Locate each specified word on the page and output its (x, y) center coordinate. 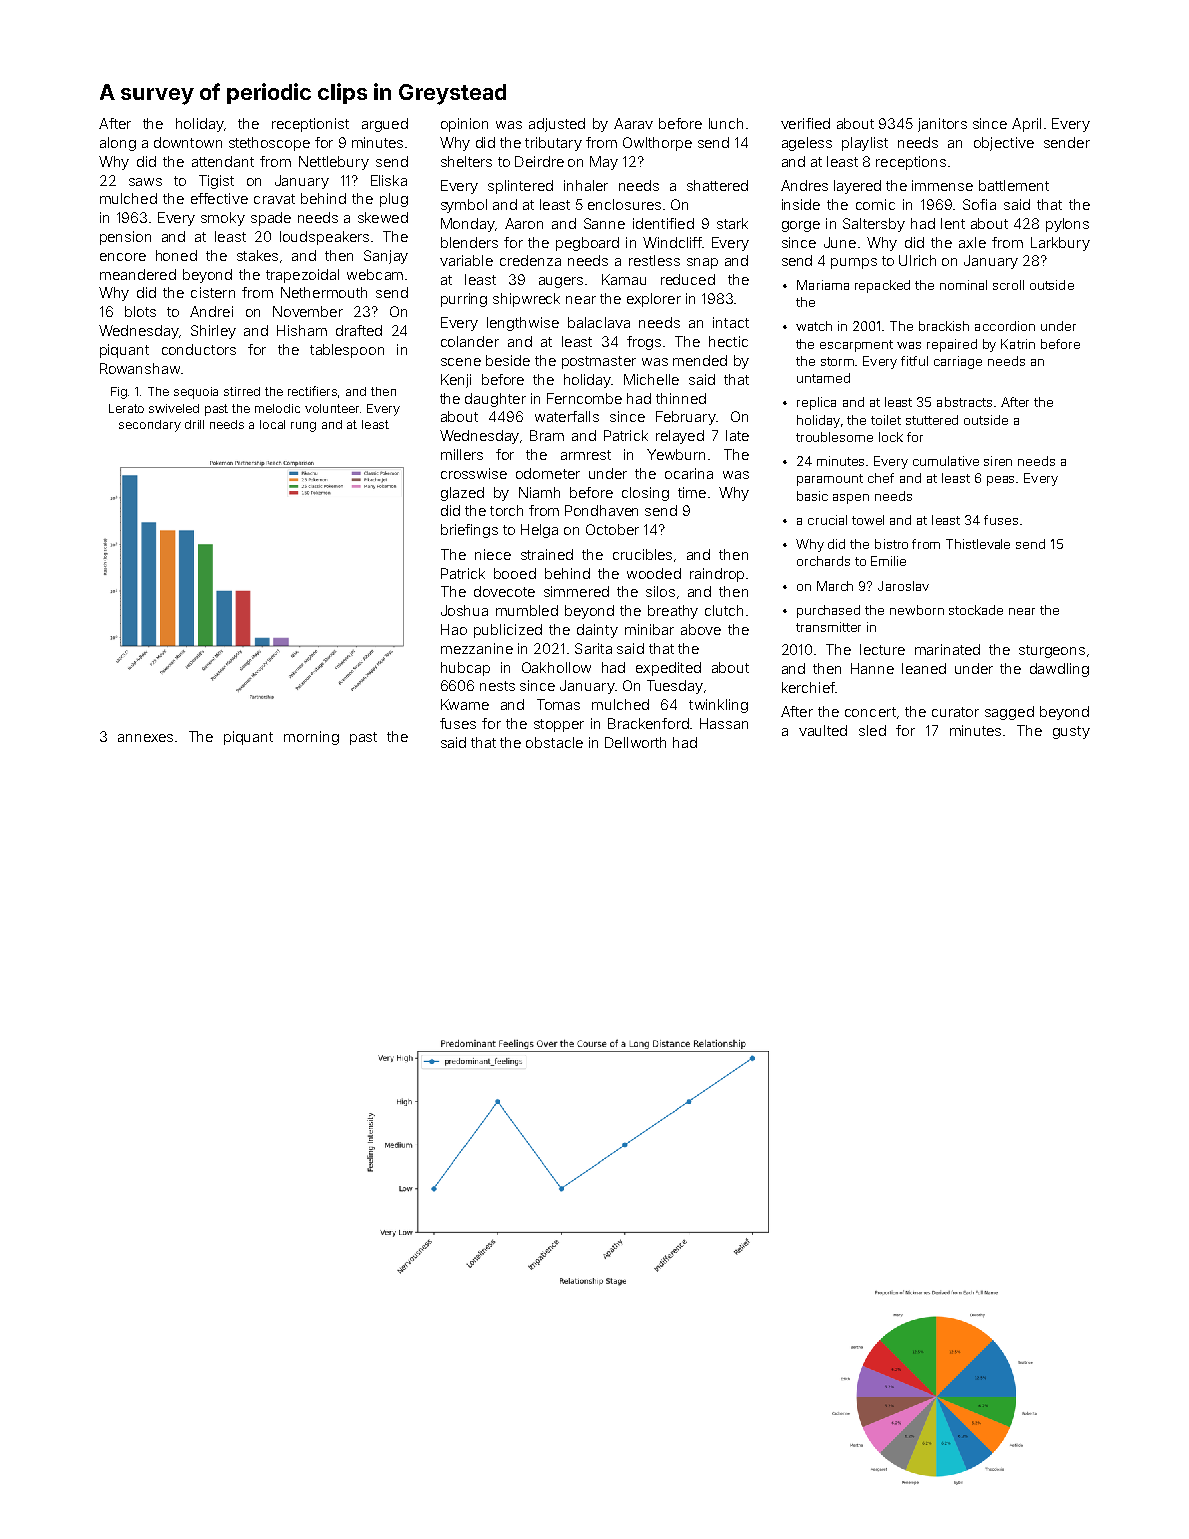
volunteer (332, 408)
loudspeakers (324, 238)
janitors (942, 125)
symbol (464, 206)
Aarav (633, 123)
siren (998, 461)
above (701, 629)
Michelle (651, 379)
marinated (947, 649)
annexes (145, 738)
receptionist (310, 125)
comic (875, 204)
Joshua (464, 610)
